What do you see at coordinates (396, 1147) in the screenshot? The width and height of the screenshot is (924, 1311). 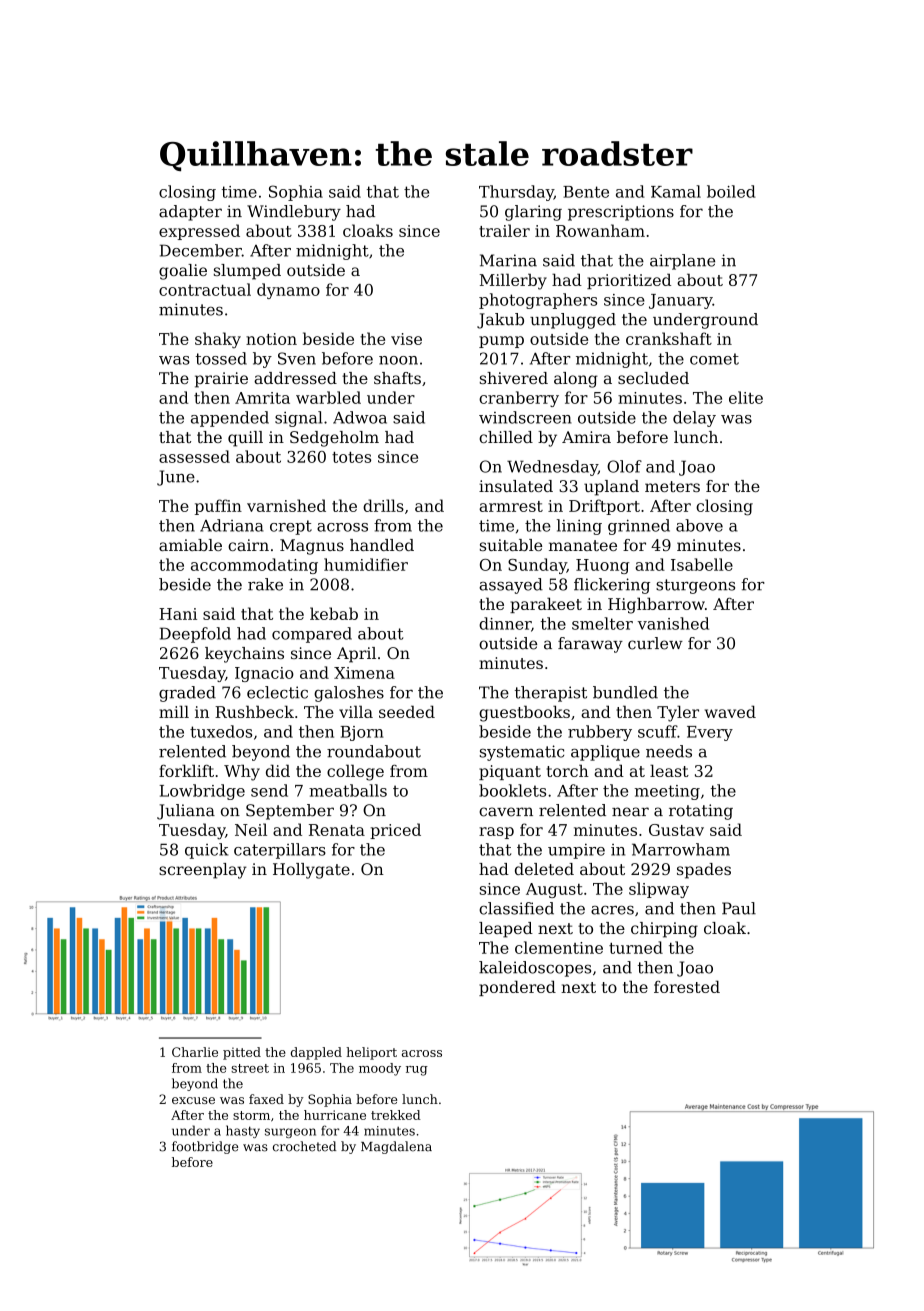 I see `Magdalena` at bounding box center [396, 1147].
